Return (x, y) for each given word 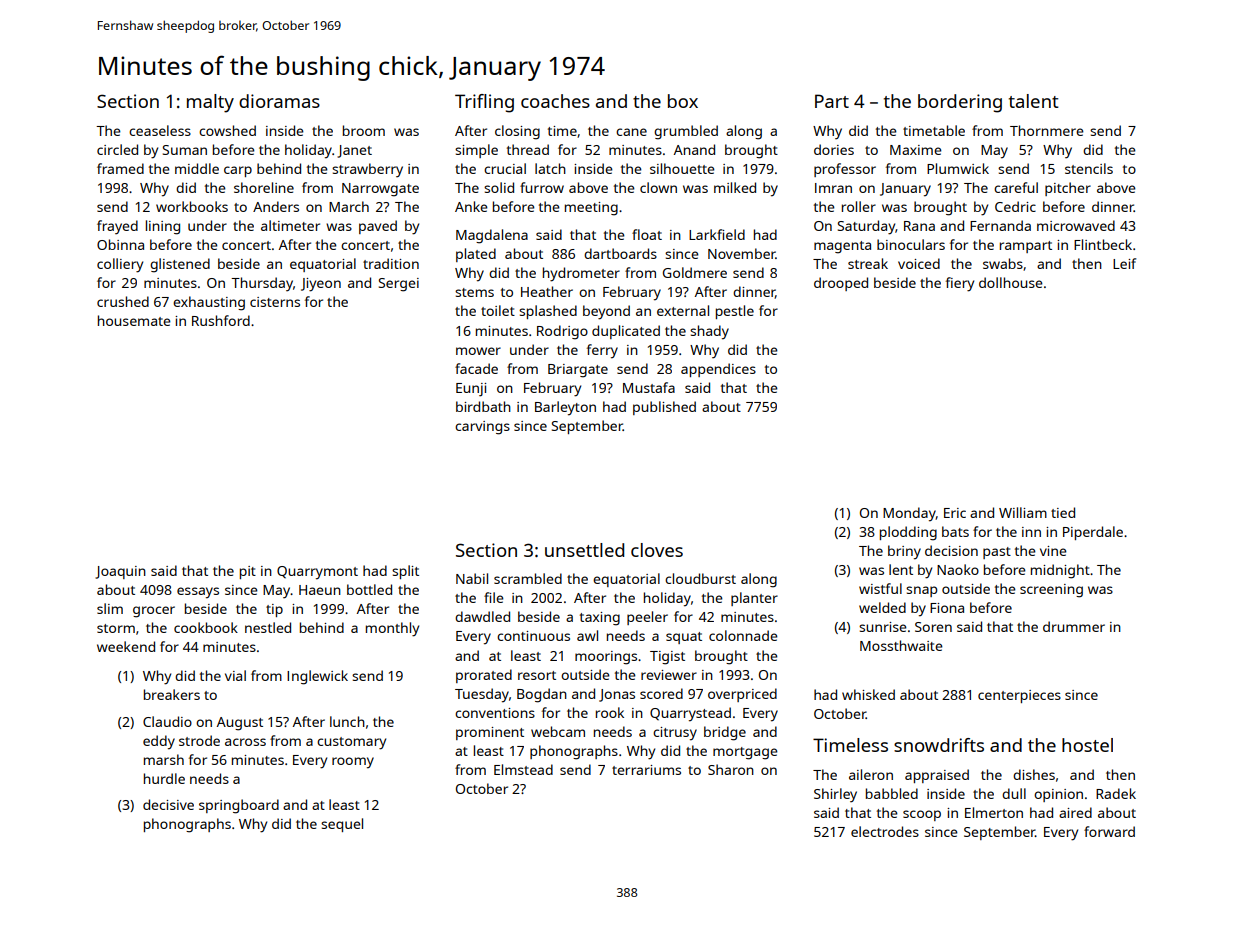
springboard (239, 806)
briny (904, 552)
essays (198, 593)
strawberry (367, 170)
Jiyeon (321, 285)
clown (658, 187)
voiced (919, 263)
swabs (1003, 263)
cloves (657, 550)
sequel (342, 825)
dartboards (620, 253)
